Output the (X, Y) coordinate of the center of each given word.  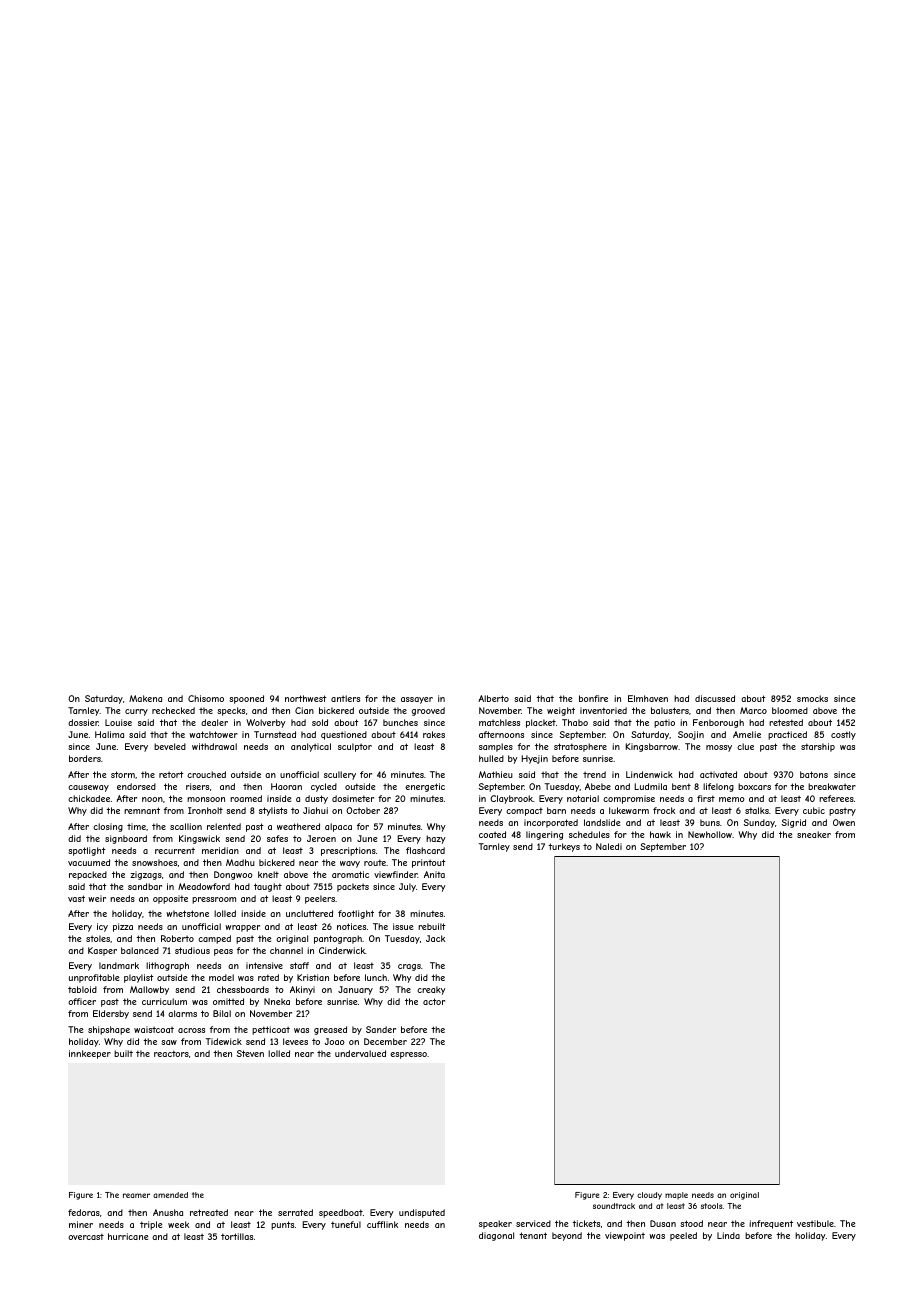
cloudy (649, 1196)
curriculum (164, 1001)
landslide (602, 822)
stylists (273, 811)
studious (192, 950)
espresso (408, 1055)
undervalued (360, 1053)
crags (409, 967)
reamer (136, 1195)
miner (81, 1224)
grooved (428, 711)
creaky (431, 990)
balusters (670, 710)
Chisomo (206, 698)
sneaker (814, 834)
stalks (757, 810)
